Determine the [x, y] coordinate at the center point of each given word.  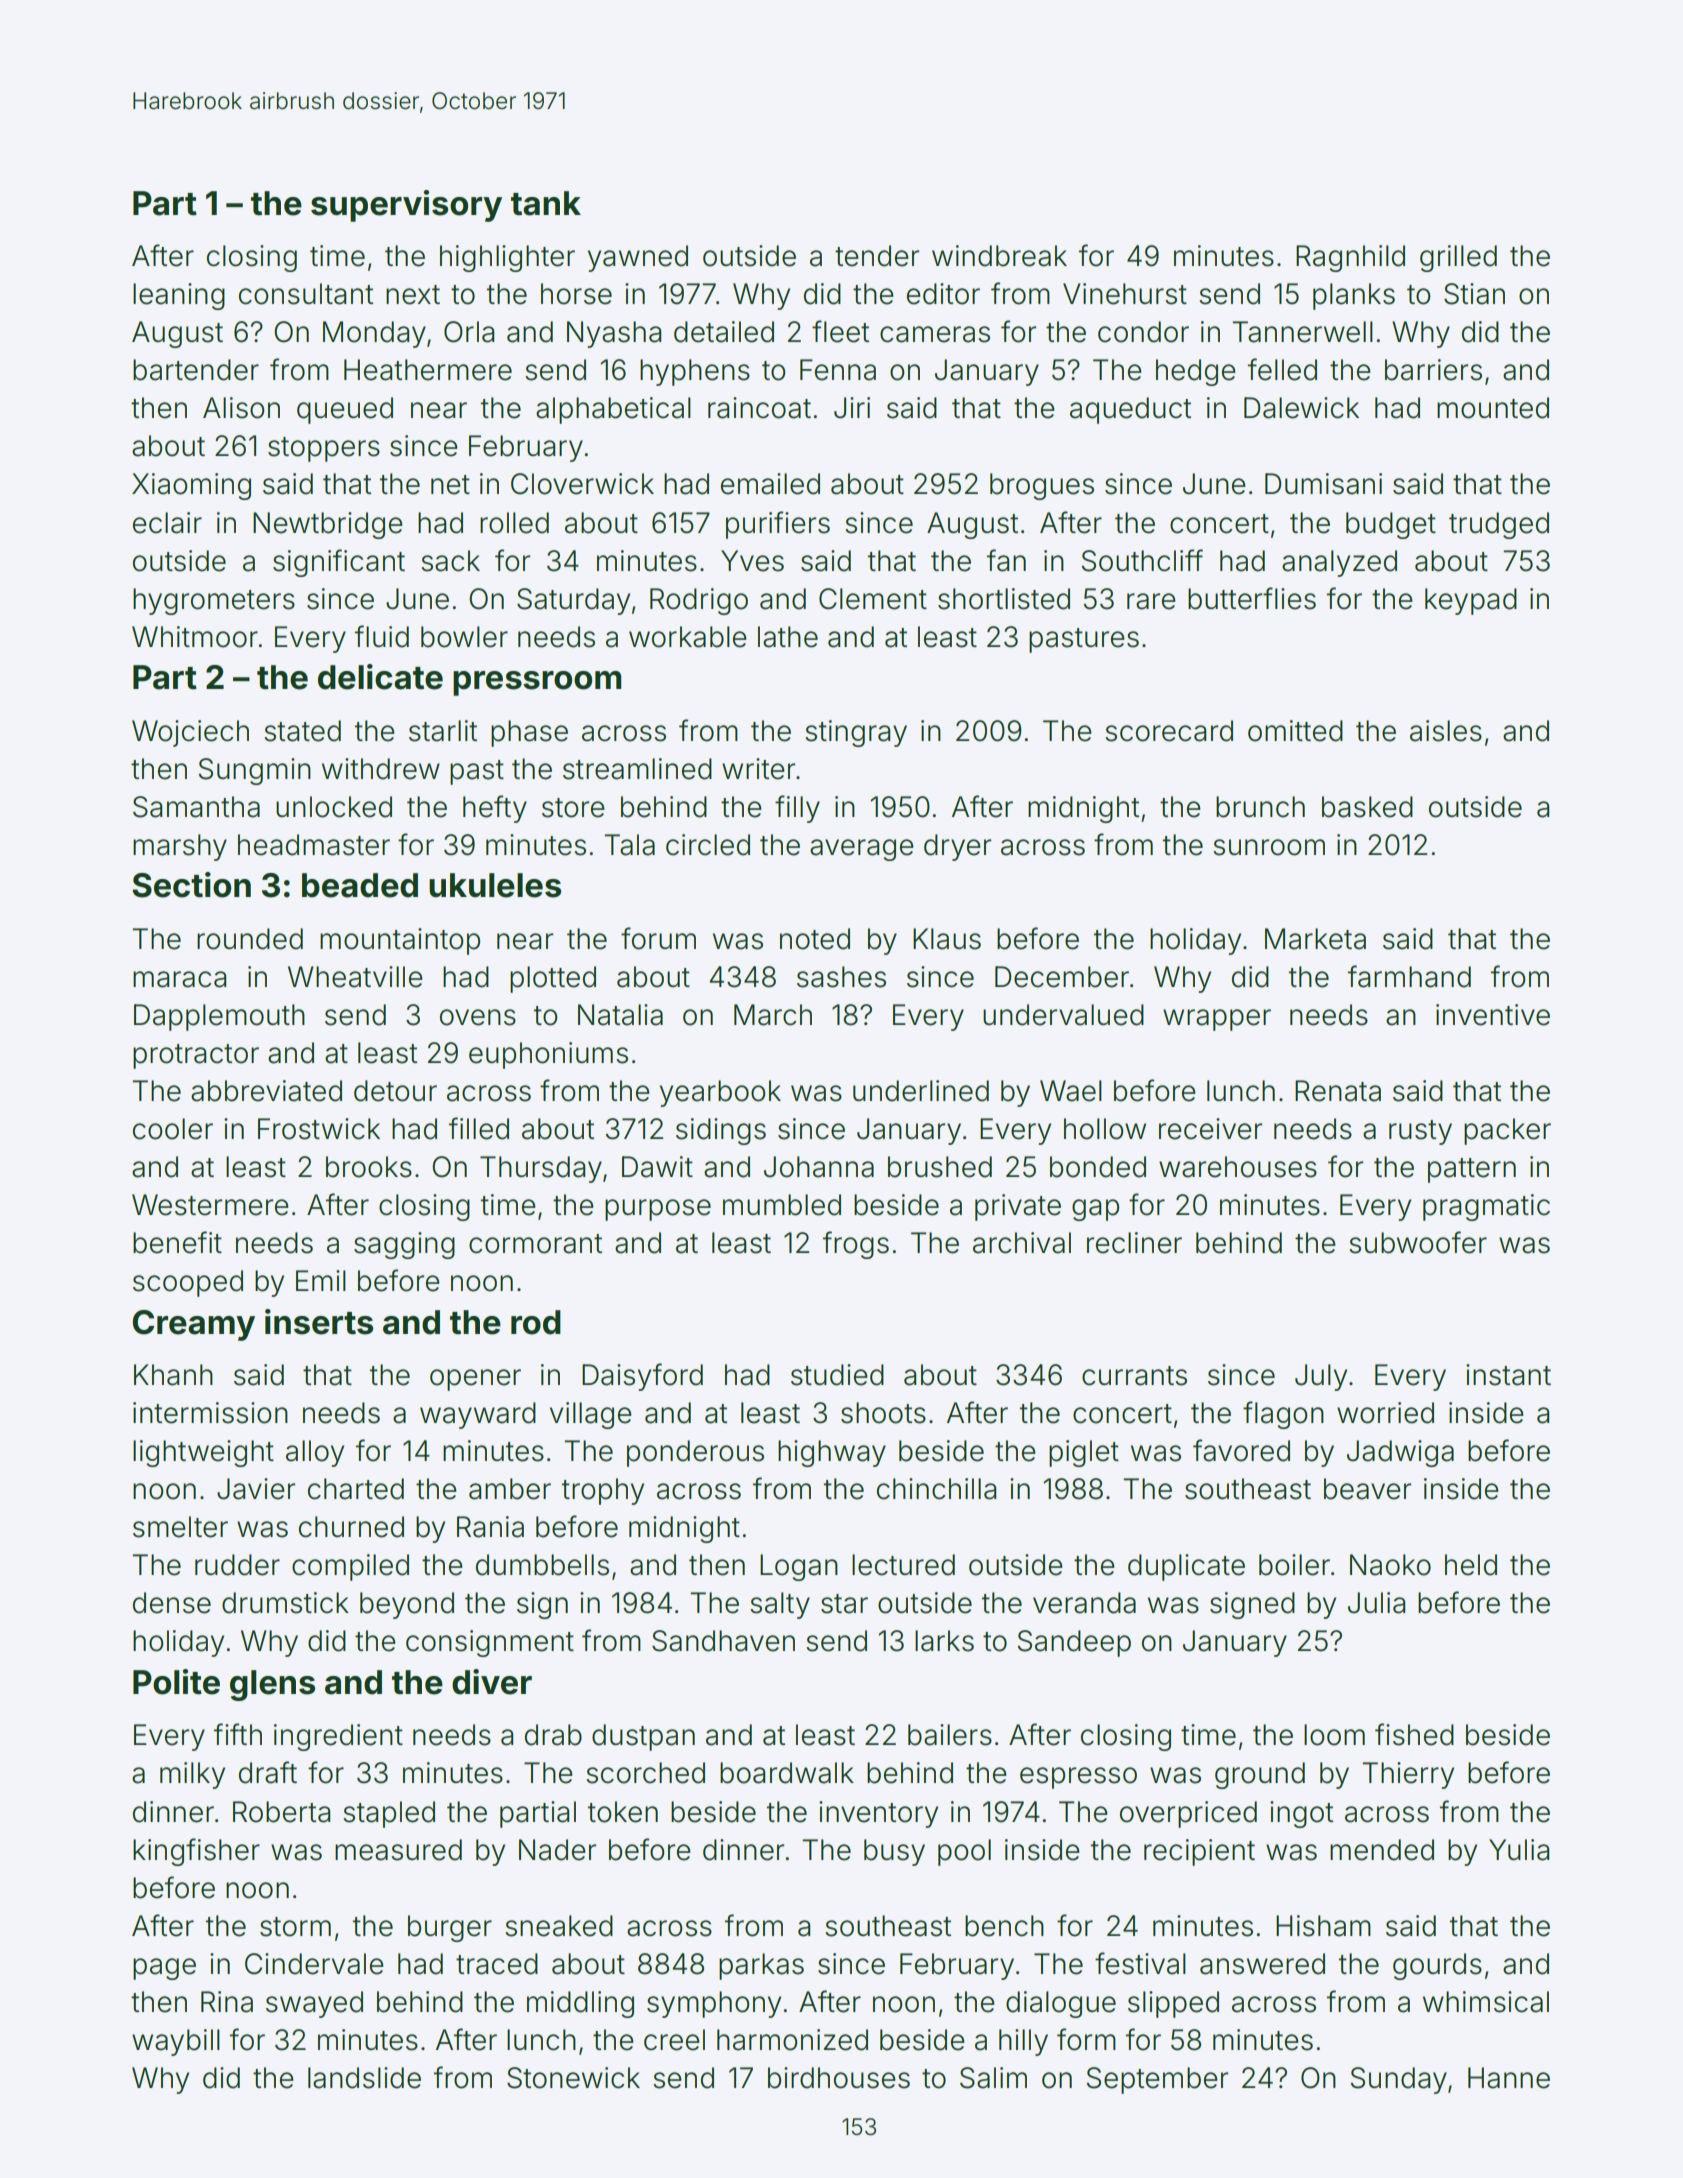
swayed [314, 2004]
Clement [873, 599]
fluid [382, 636]
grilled [1458, 258]
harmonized [792, 2040]
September [1157, 2080]
